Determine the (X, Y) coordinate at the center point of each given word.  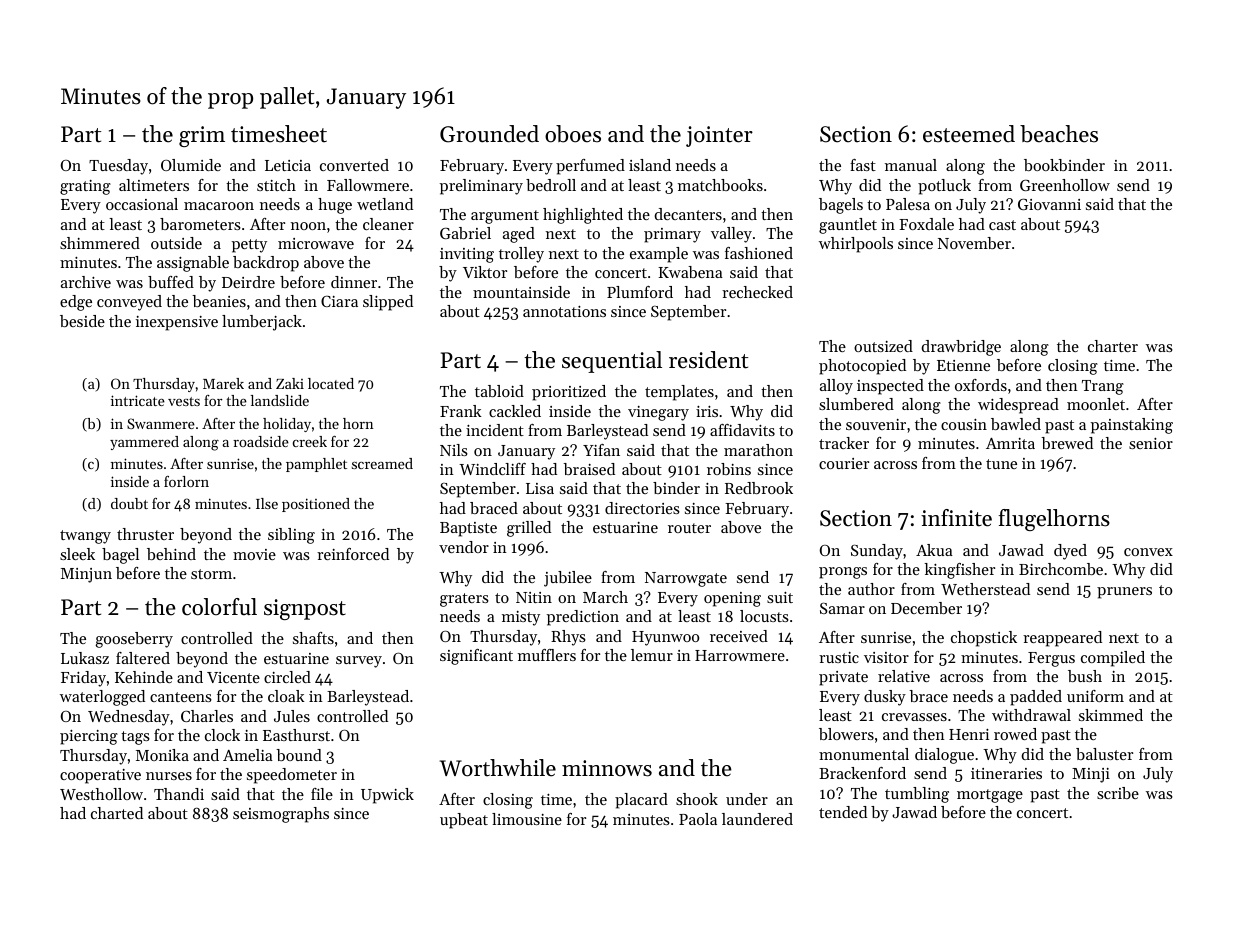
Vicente (233, 677)
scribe (1118, 793)
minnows (607, 768)
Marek (223, 383)
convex (1148, 552)
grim (202, 136)
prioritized (569, 393)
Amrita (1010, 443)
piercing (89, 737)
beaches (1059, 134)
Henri (969, 734)
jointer (719, 136)
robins (729, 469)
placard (641, 801)
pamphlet (316, 465)
